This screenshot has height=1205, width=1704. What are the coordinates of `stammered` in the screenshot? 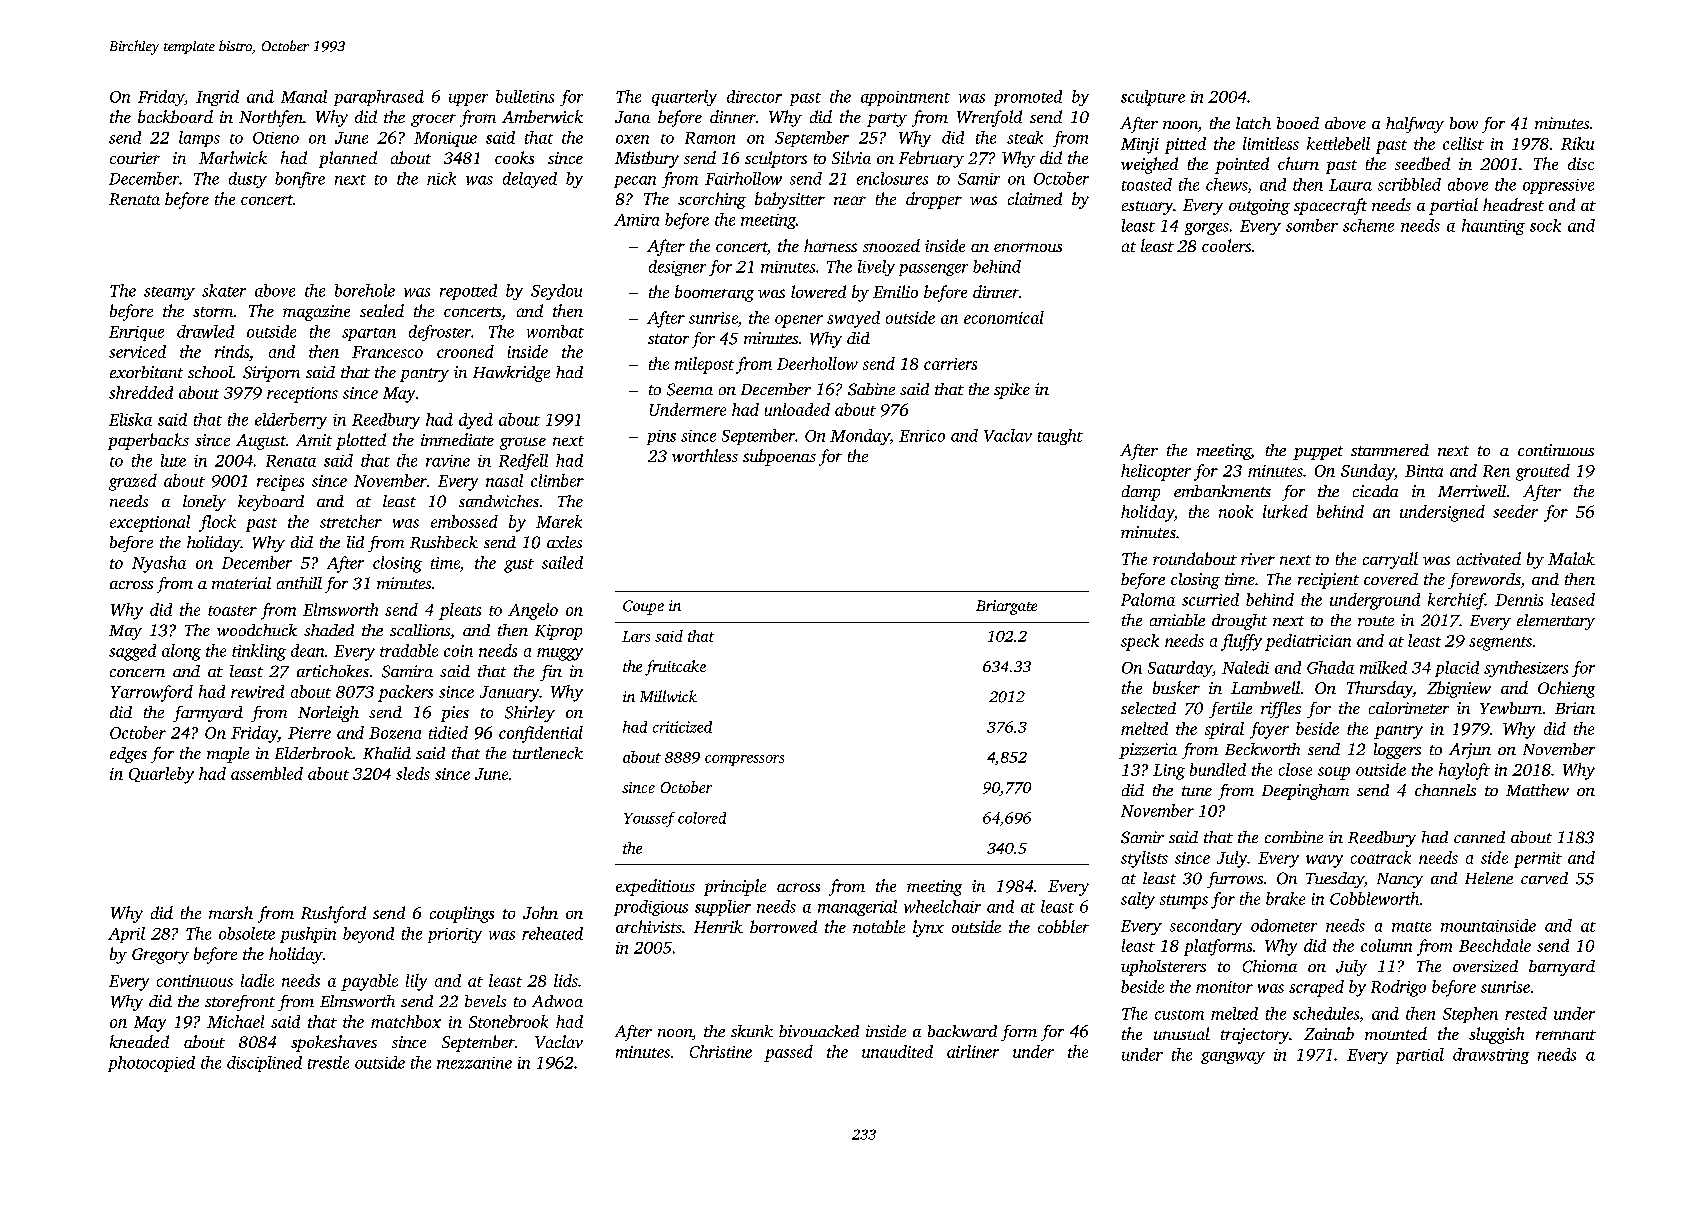 It's located at (1390, 450).
